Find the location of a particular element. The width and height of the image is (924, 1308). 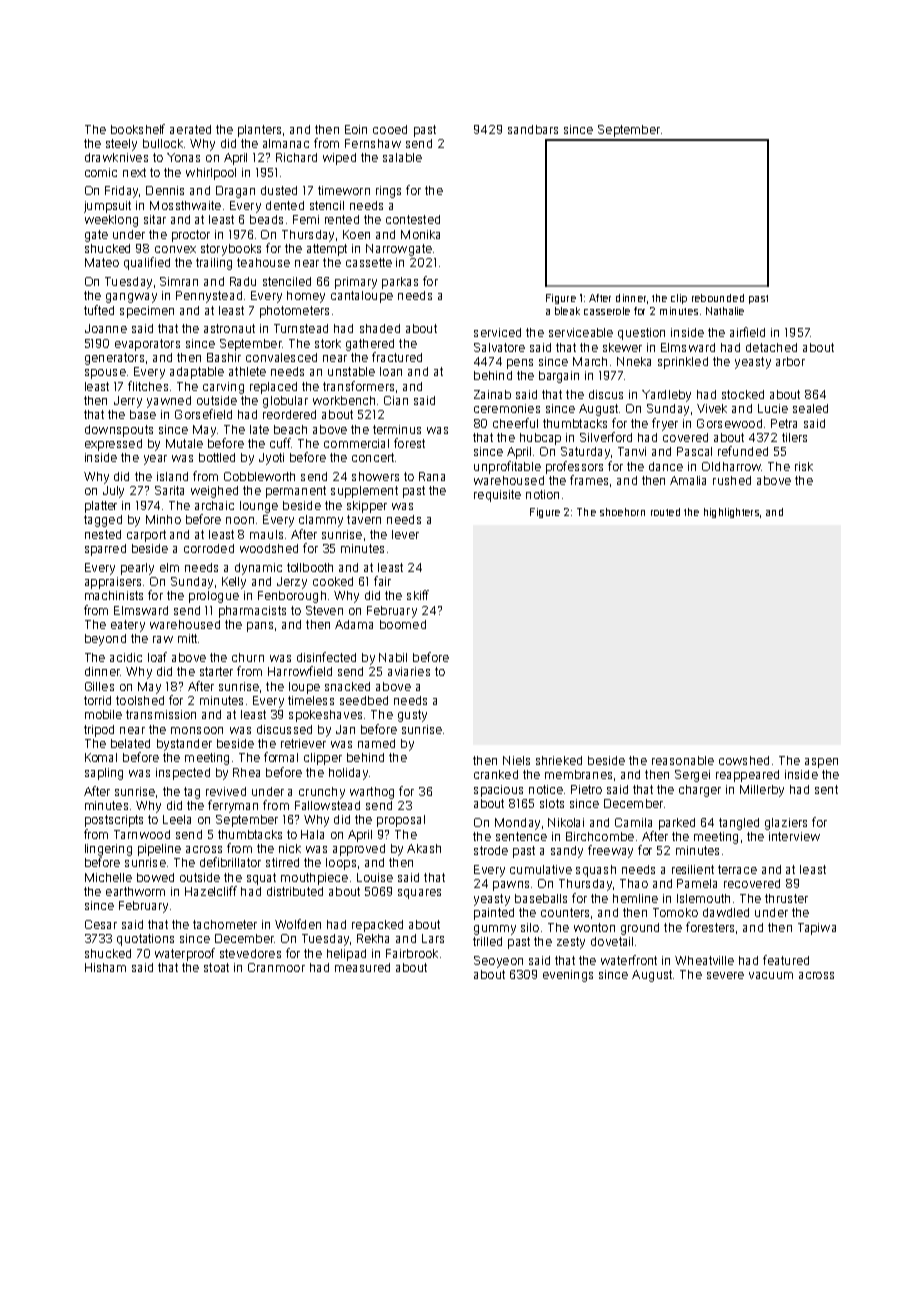

Yardleby is located at coordinates (666, 396).
